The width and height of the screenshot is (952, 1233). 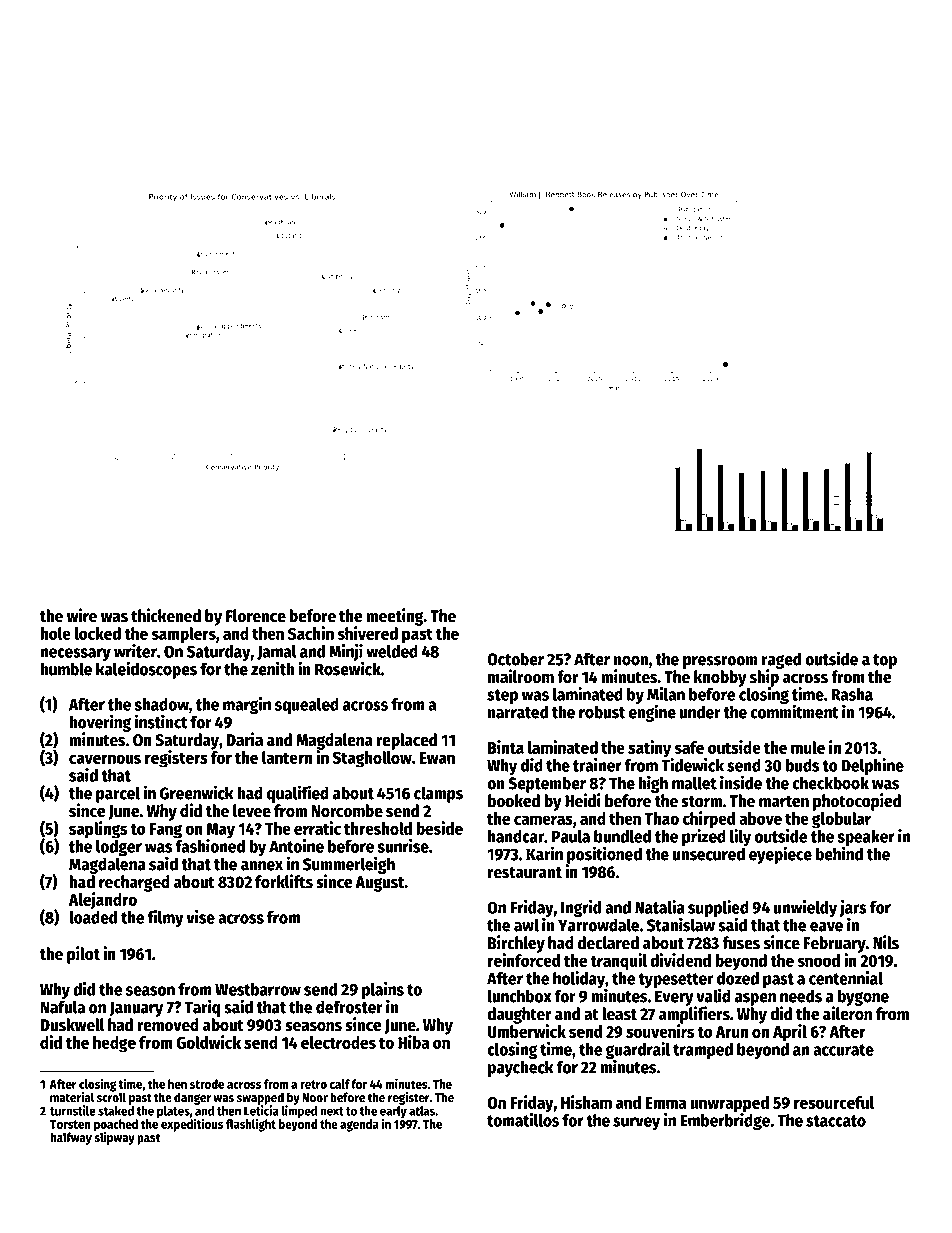 What do you see at coordinates (857, 802) in the screenshot?
I see `photocopied` at bounding box center [857, 802].
